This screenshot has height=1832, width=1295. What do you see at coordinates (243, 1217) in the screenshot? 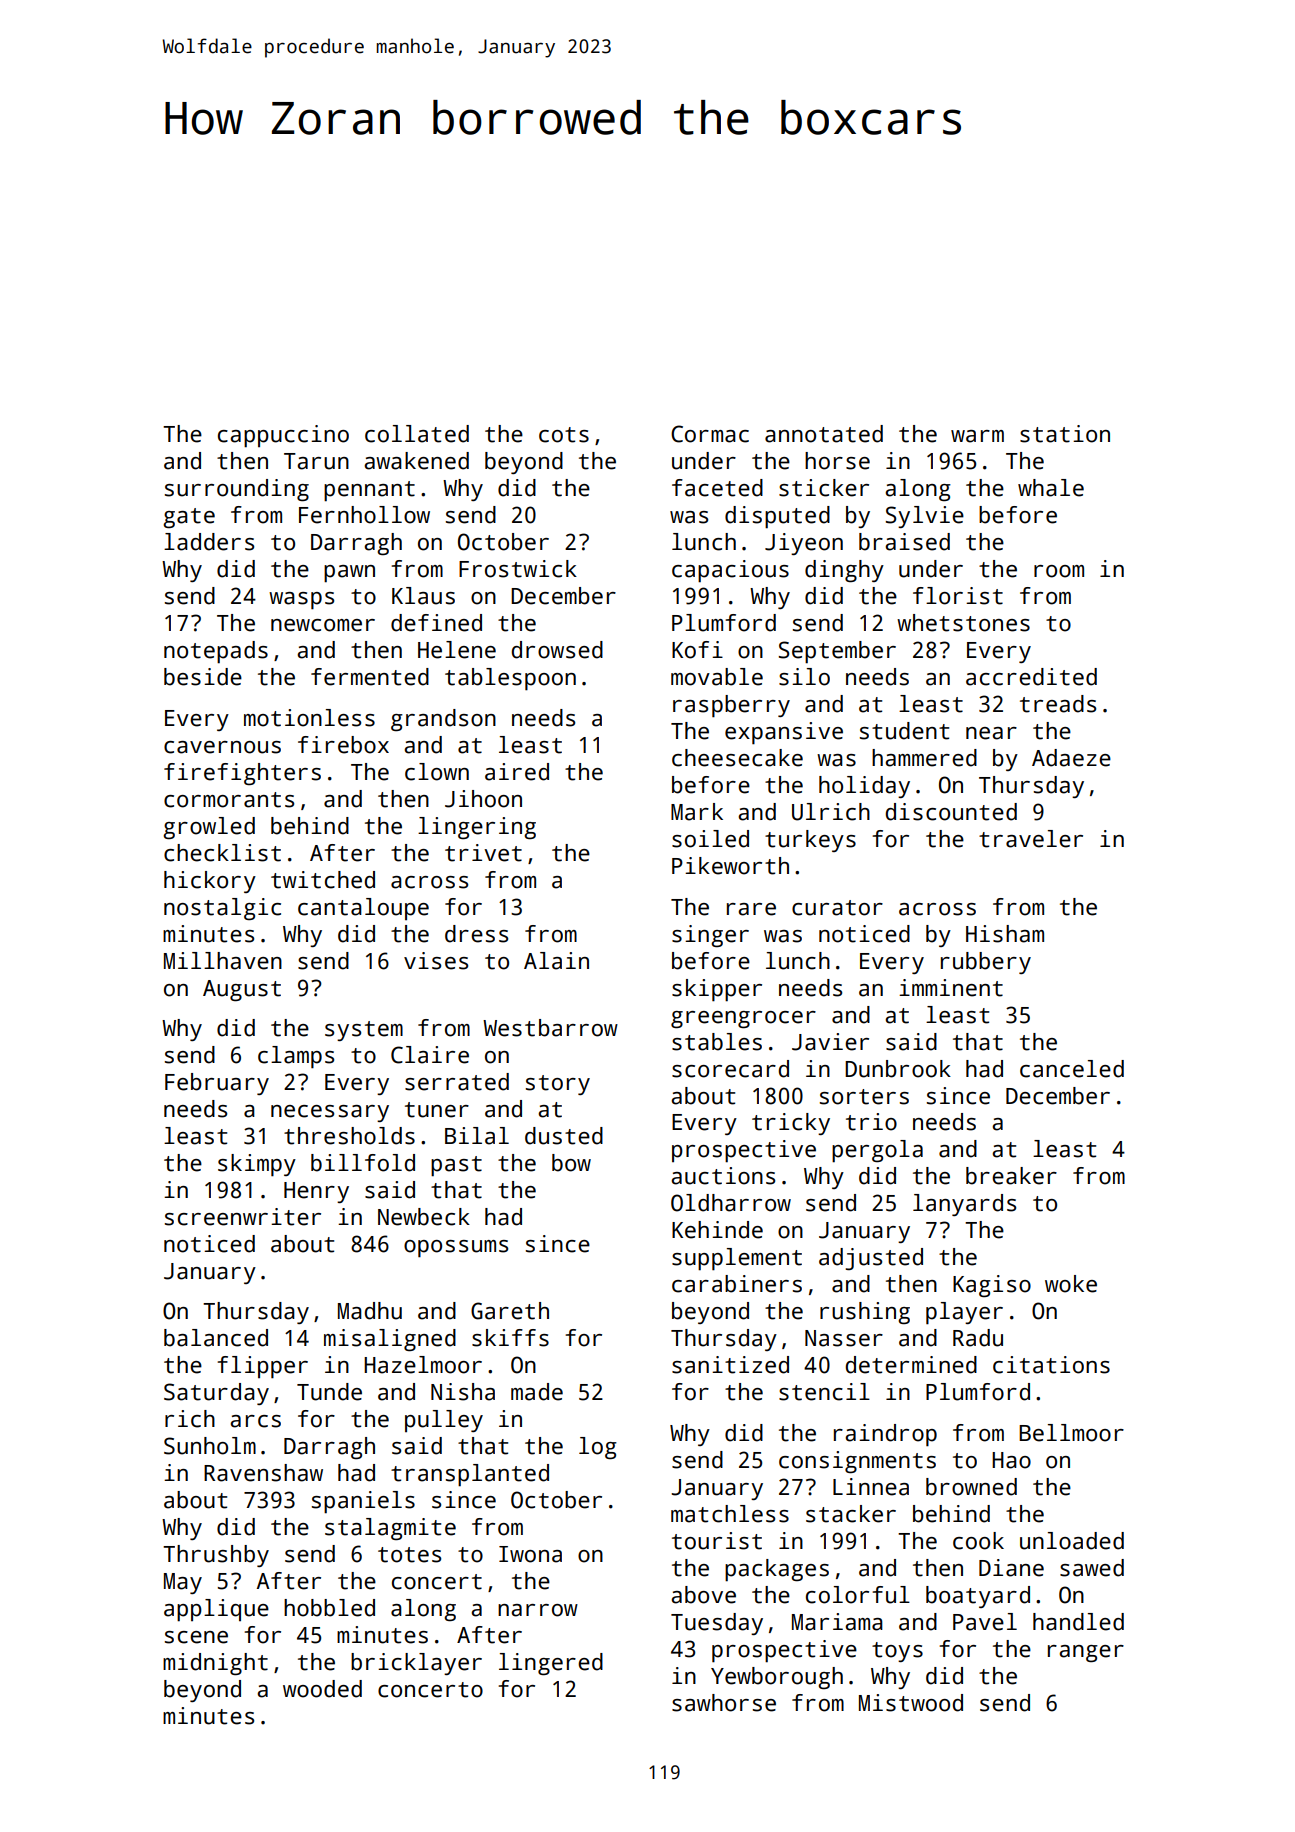
I see `screenwriter` at bounding box center [243, 1217].
